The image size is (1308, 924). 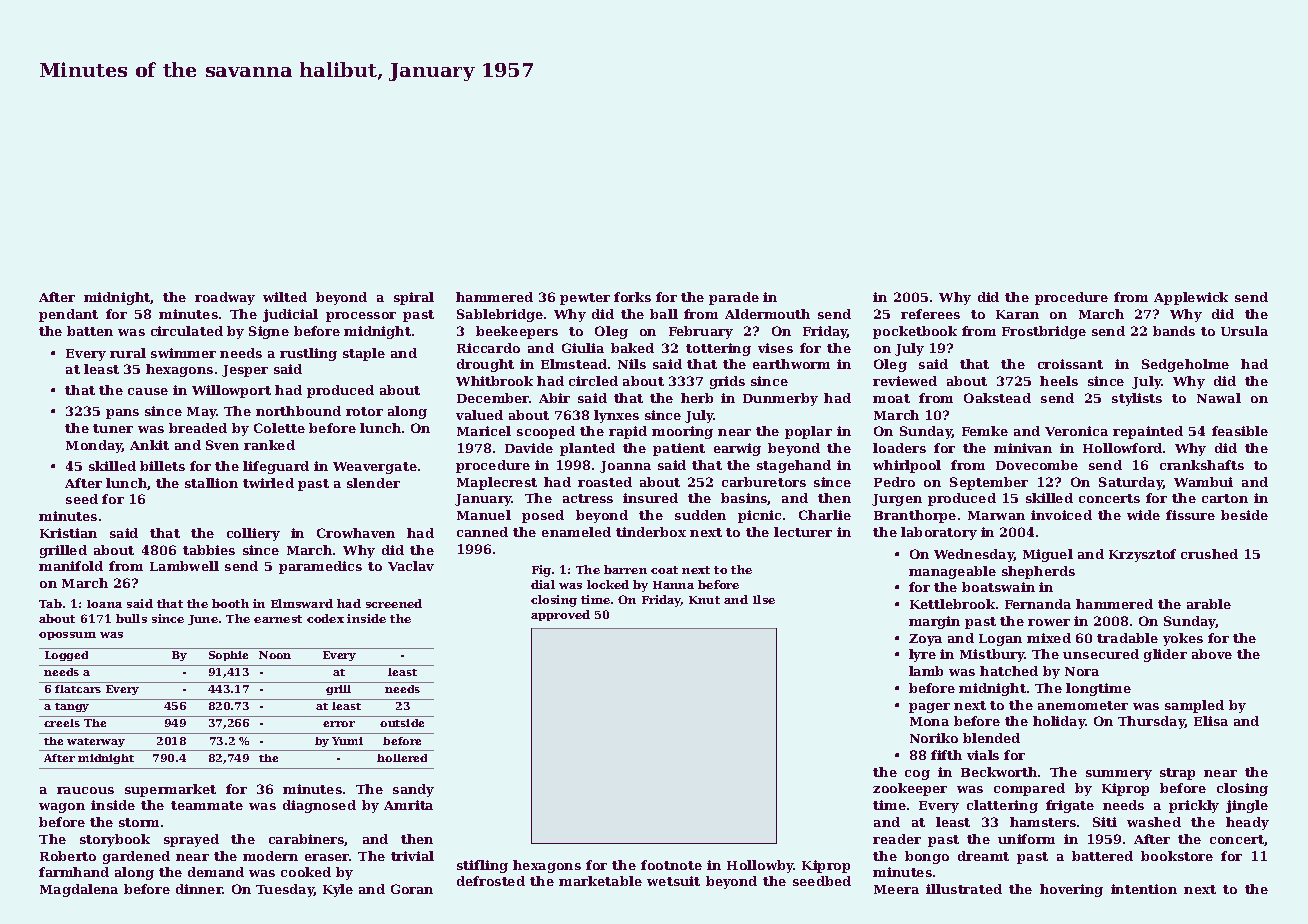 What do you see at coordinates (964, 889) in the image?
I see `illustrated` at bounding box center [964, 889].
